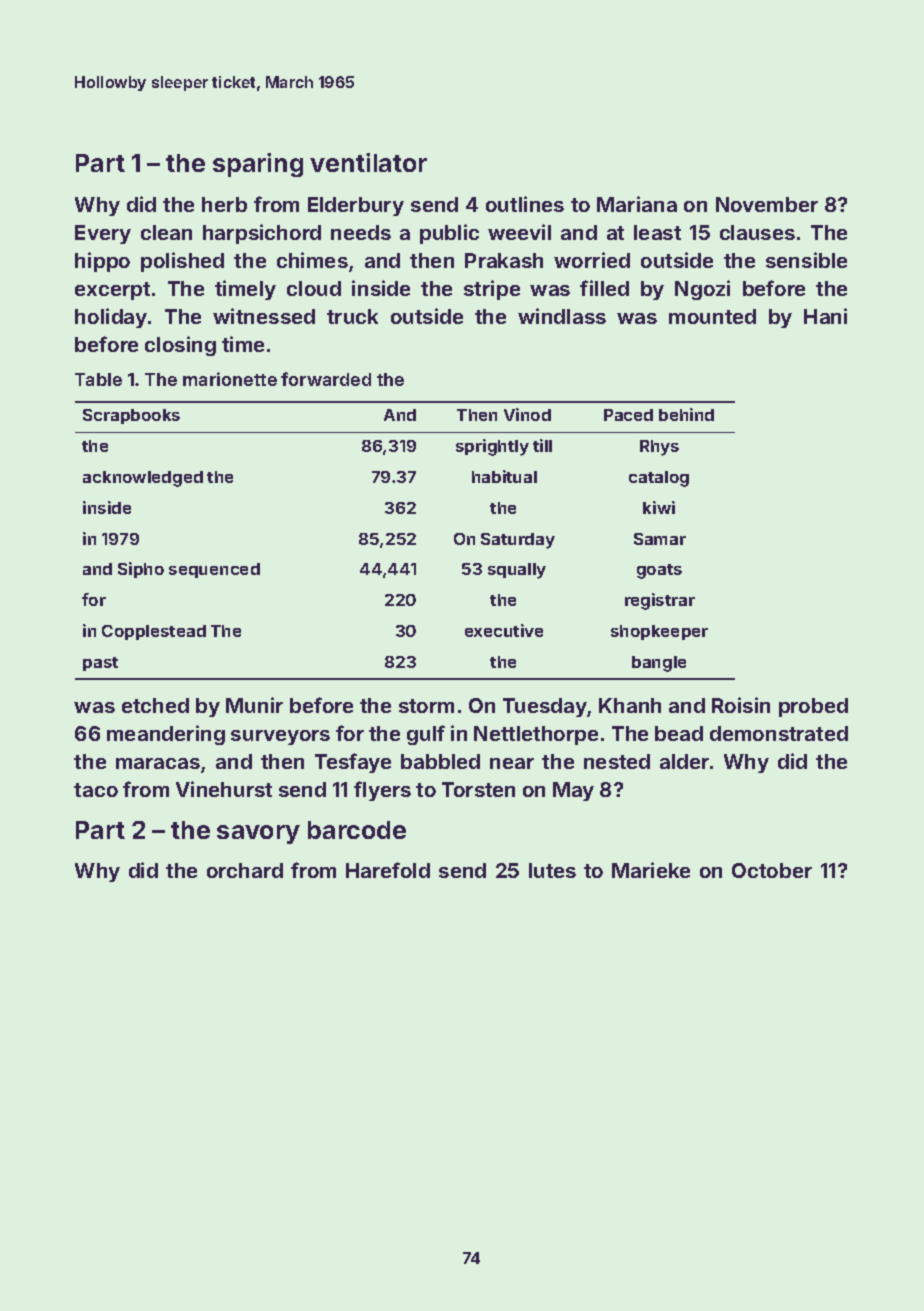  What do you see at coordinates (96, 790) in the document?
I see `taco` at bounding box center [96, 790].
